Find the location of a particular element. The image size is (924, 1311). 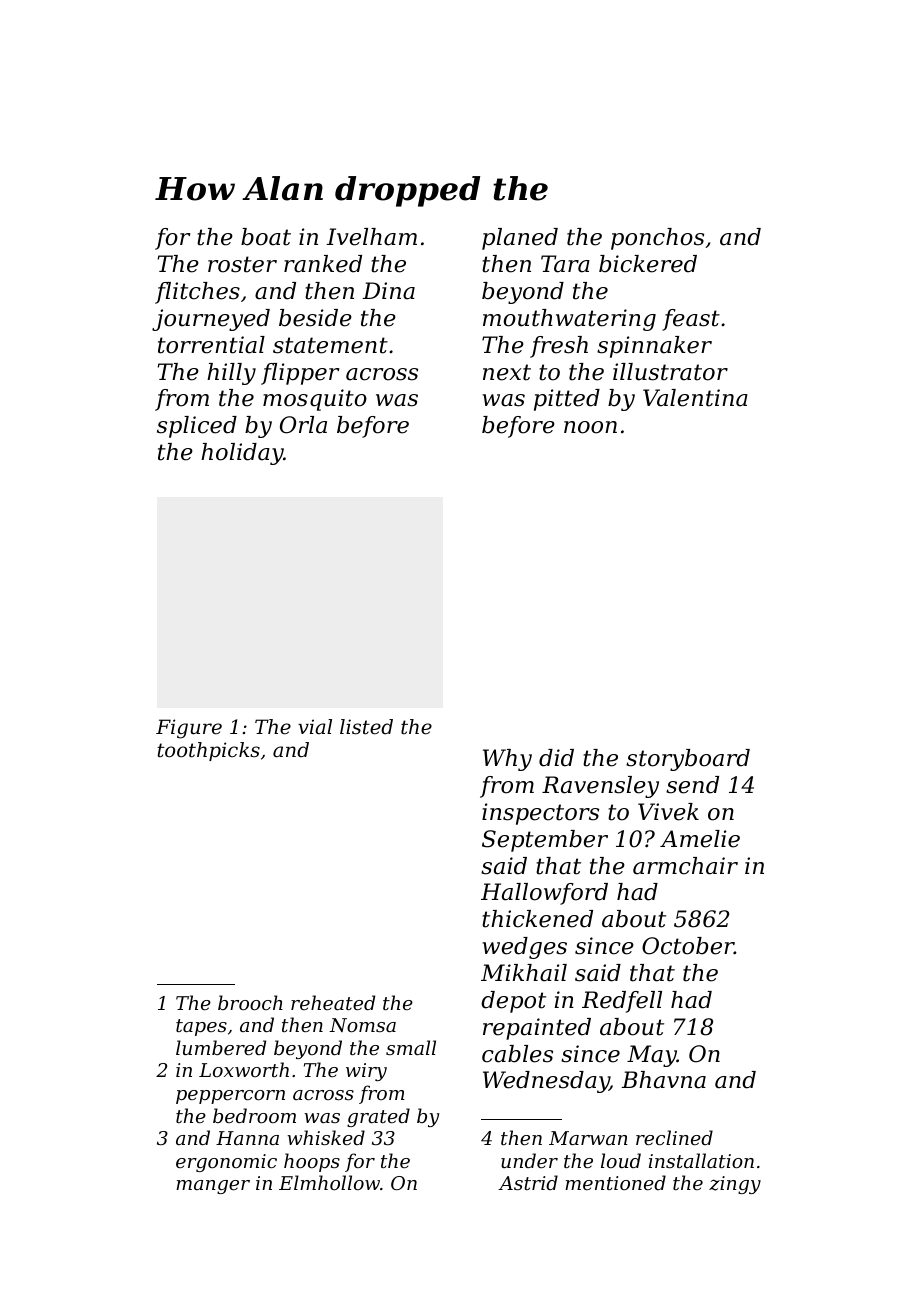

Figure is located at coordinates (189, 729).
